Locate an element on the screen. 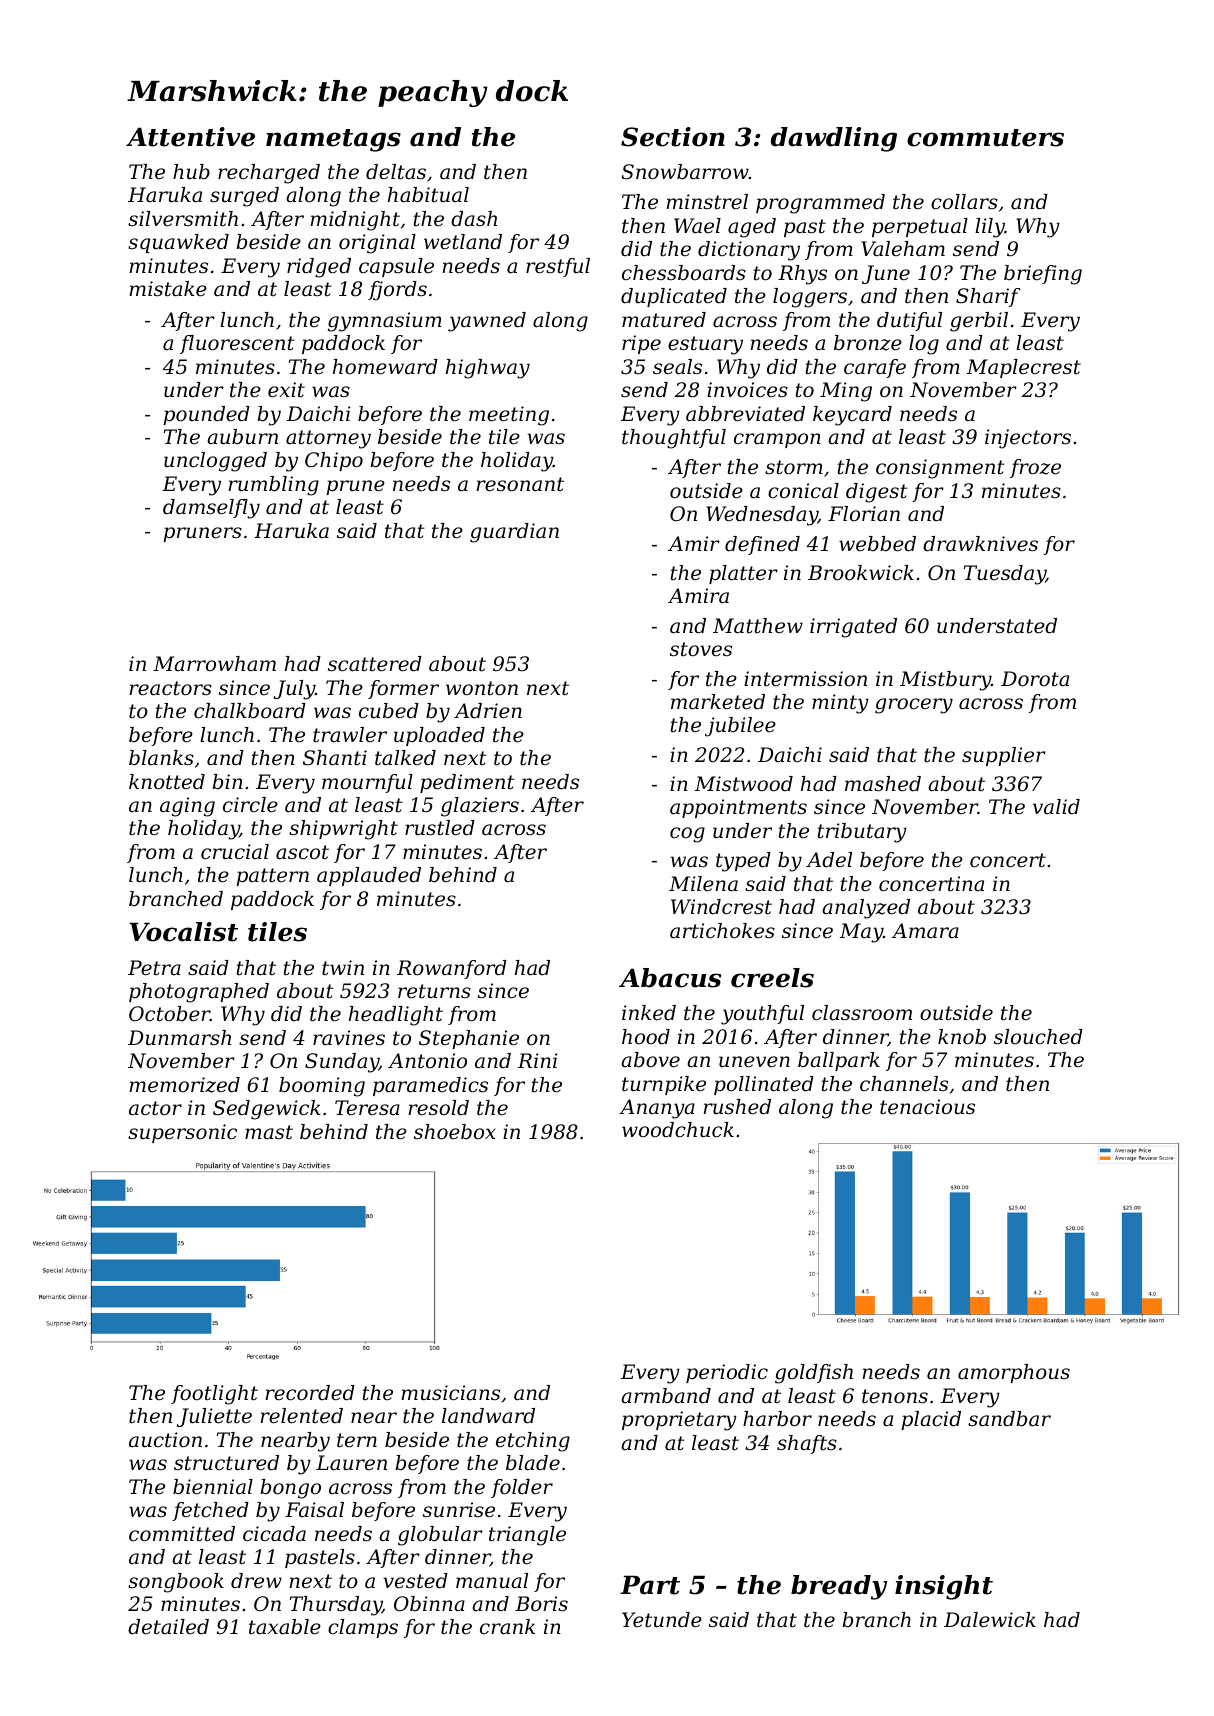 The height and width of the screenshot is (1716, 1214). scattered is located at coordinates (375, 664).
